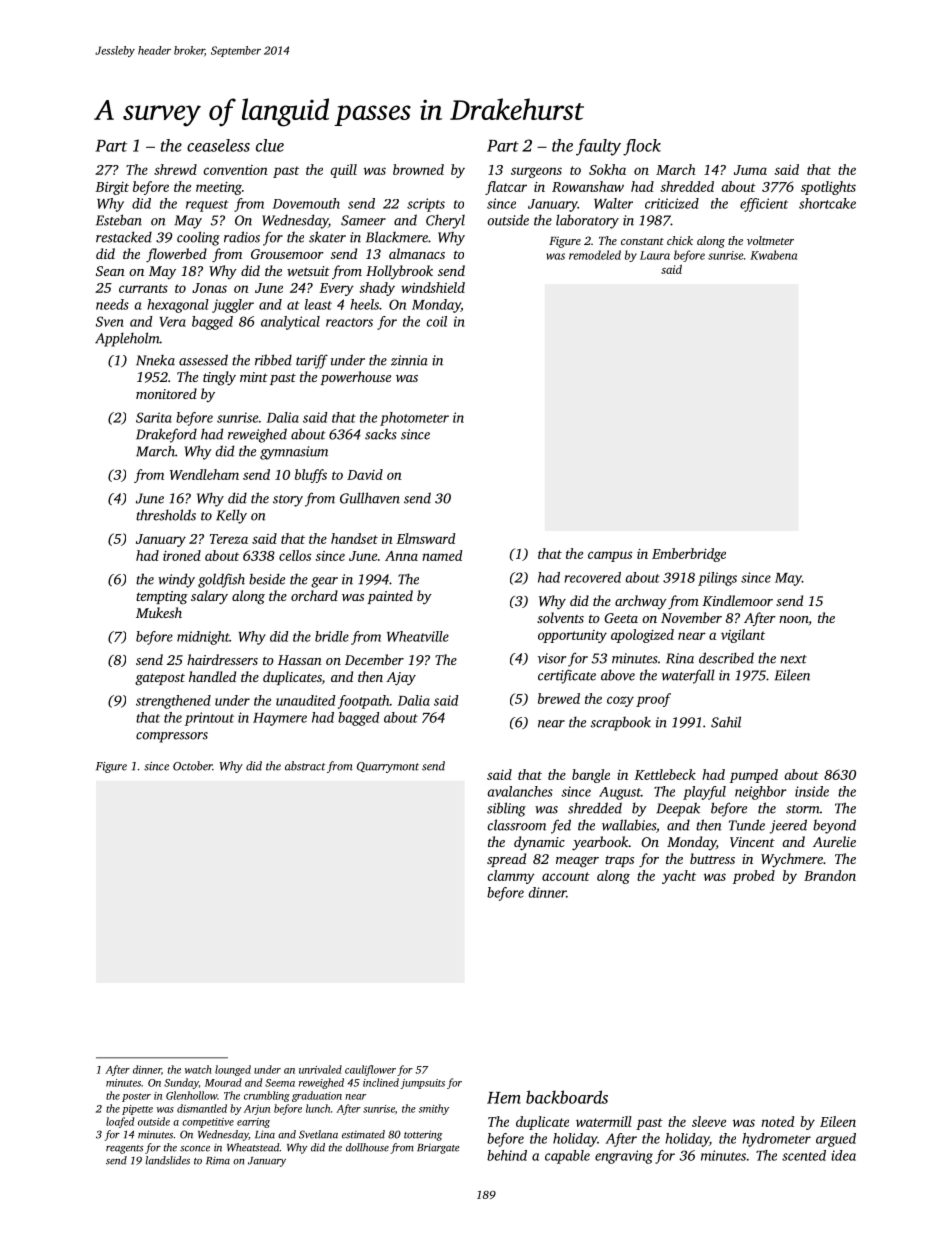 The height and width of the document is (1233, 952). Describe the element at coordinates (689, 555) in the document. I see `Emberbridge` at that location.
